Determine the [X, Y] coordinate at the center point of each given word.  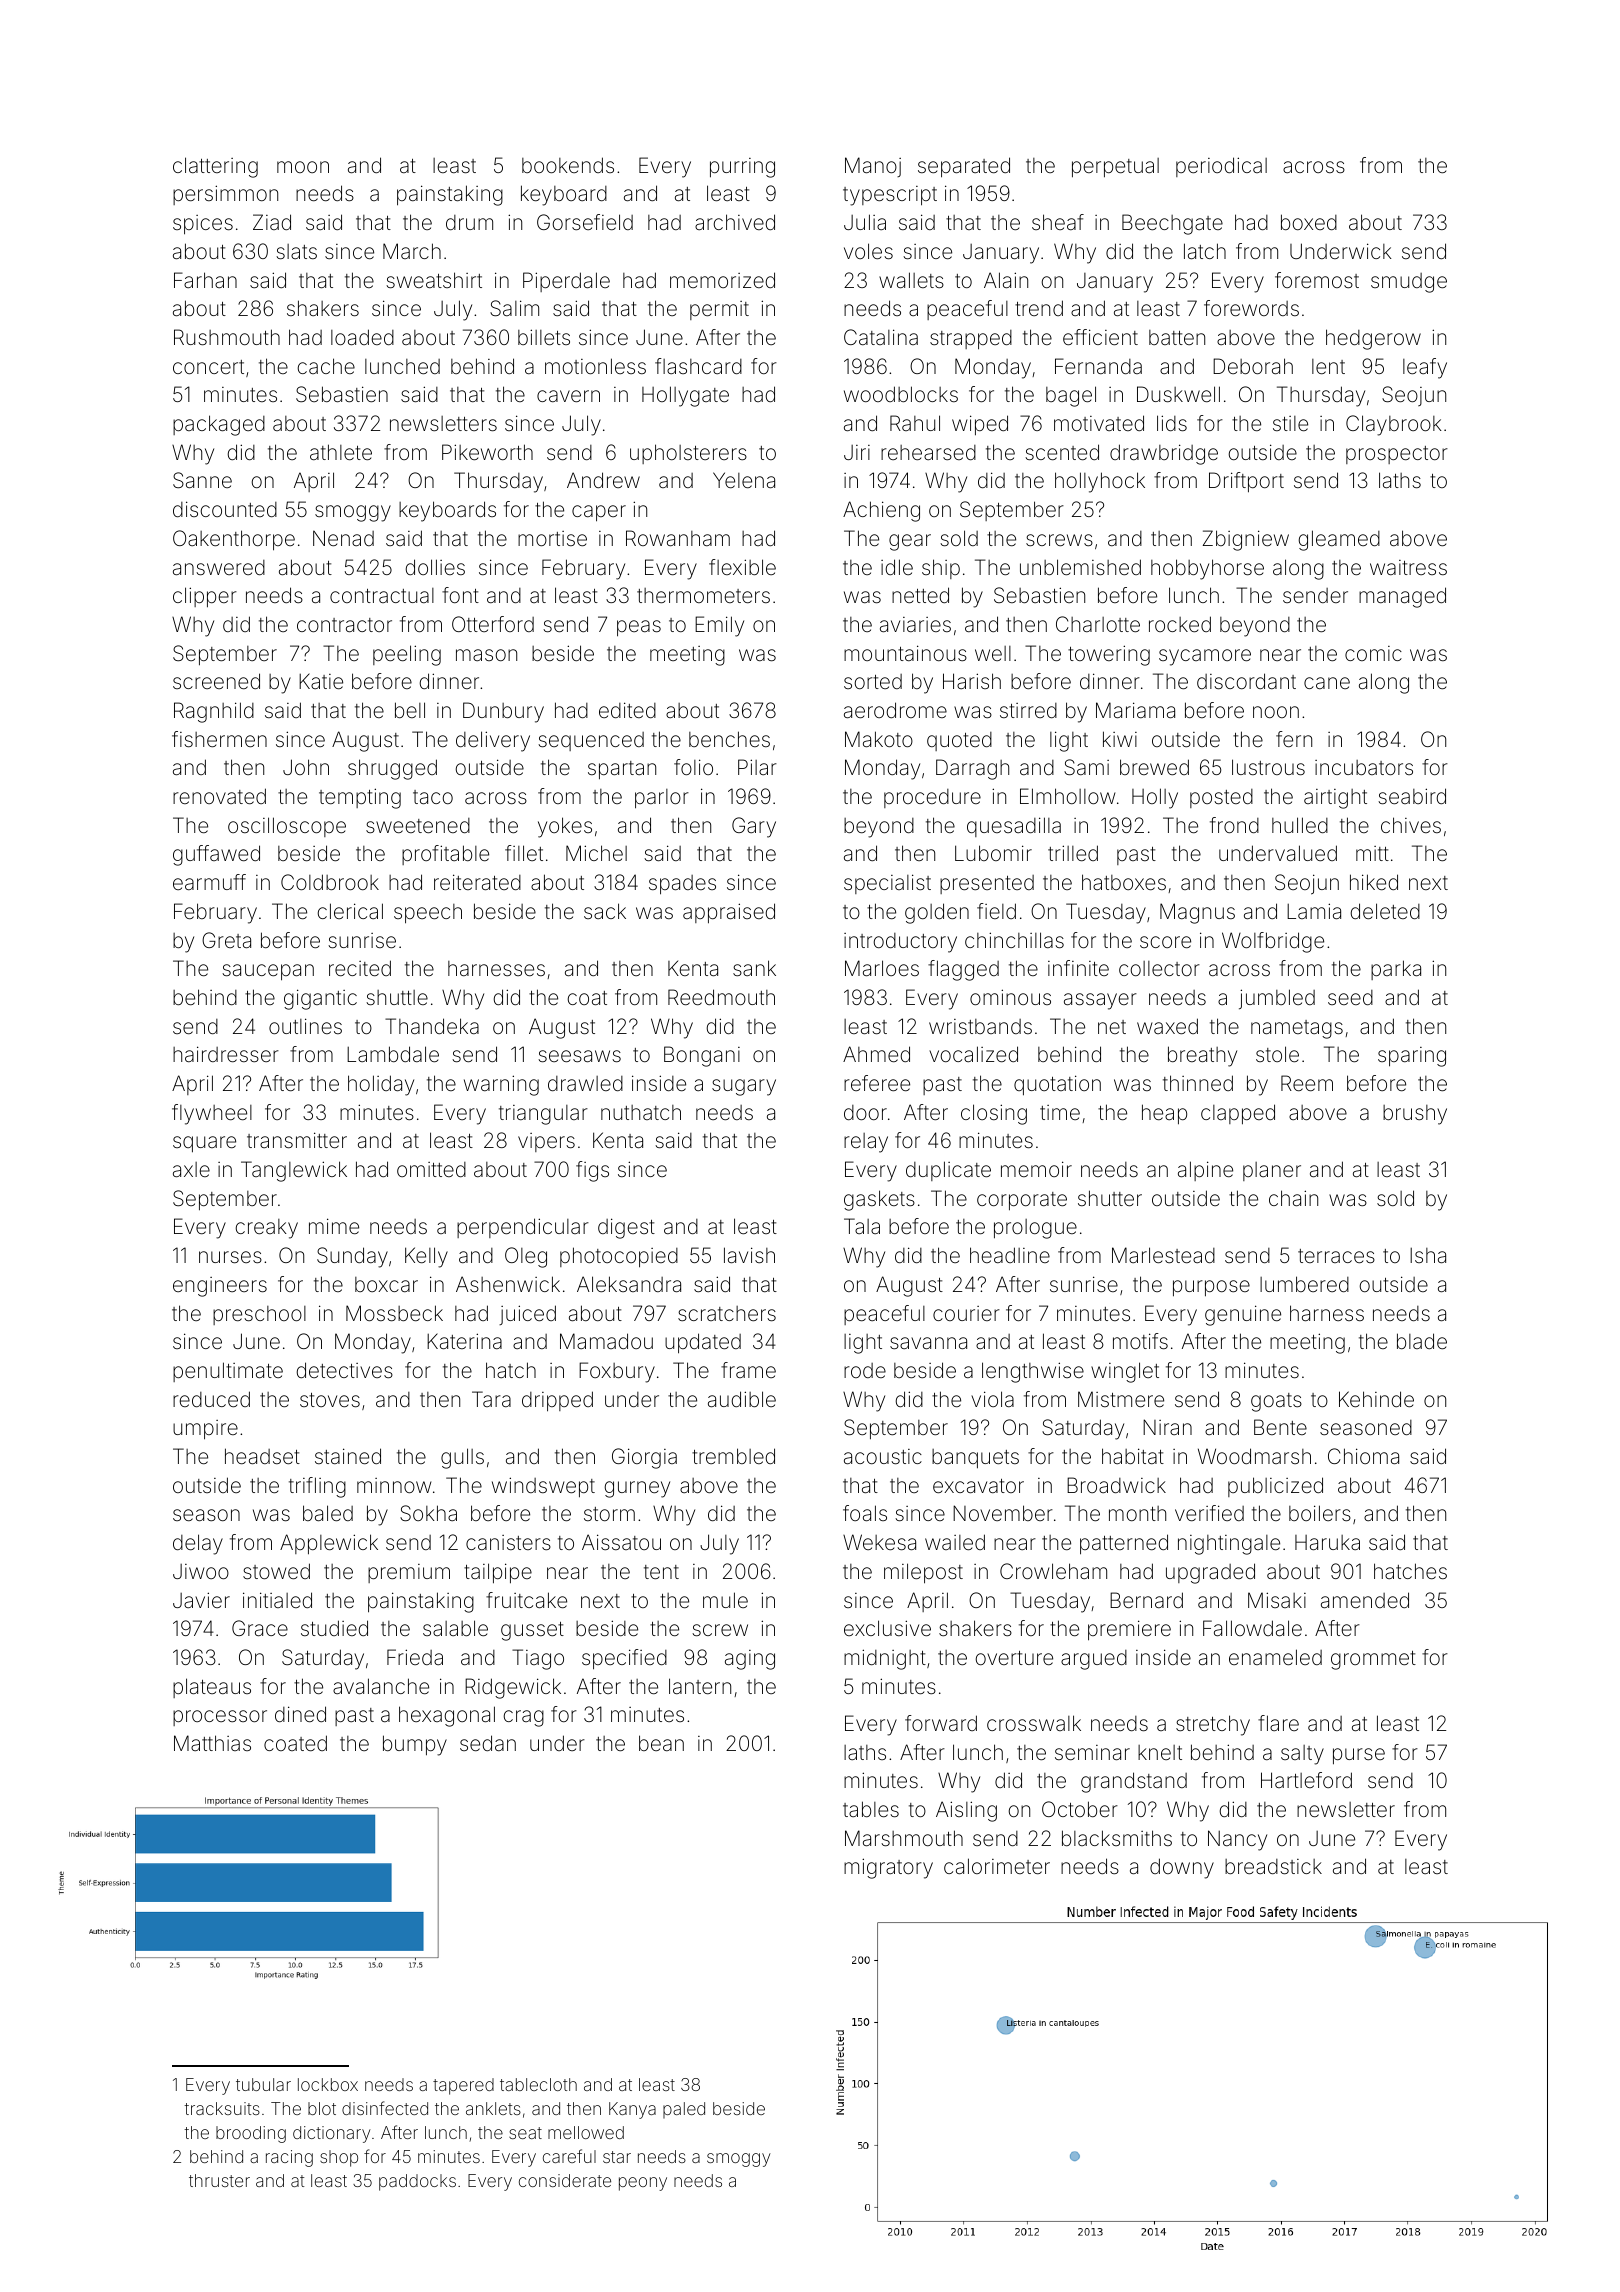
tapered [463, 2086]
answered [219, 567]
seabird [1412, 796]
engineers [220, 1287]
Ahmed [876, 1054]
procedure [932, 798]
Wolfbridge [1273, 942]
